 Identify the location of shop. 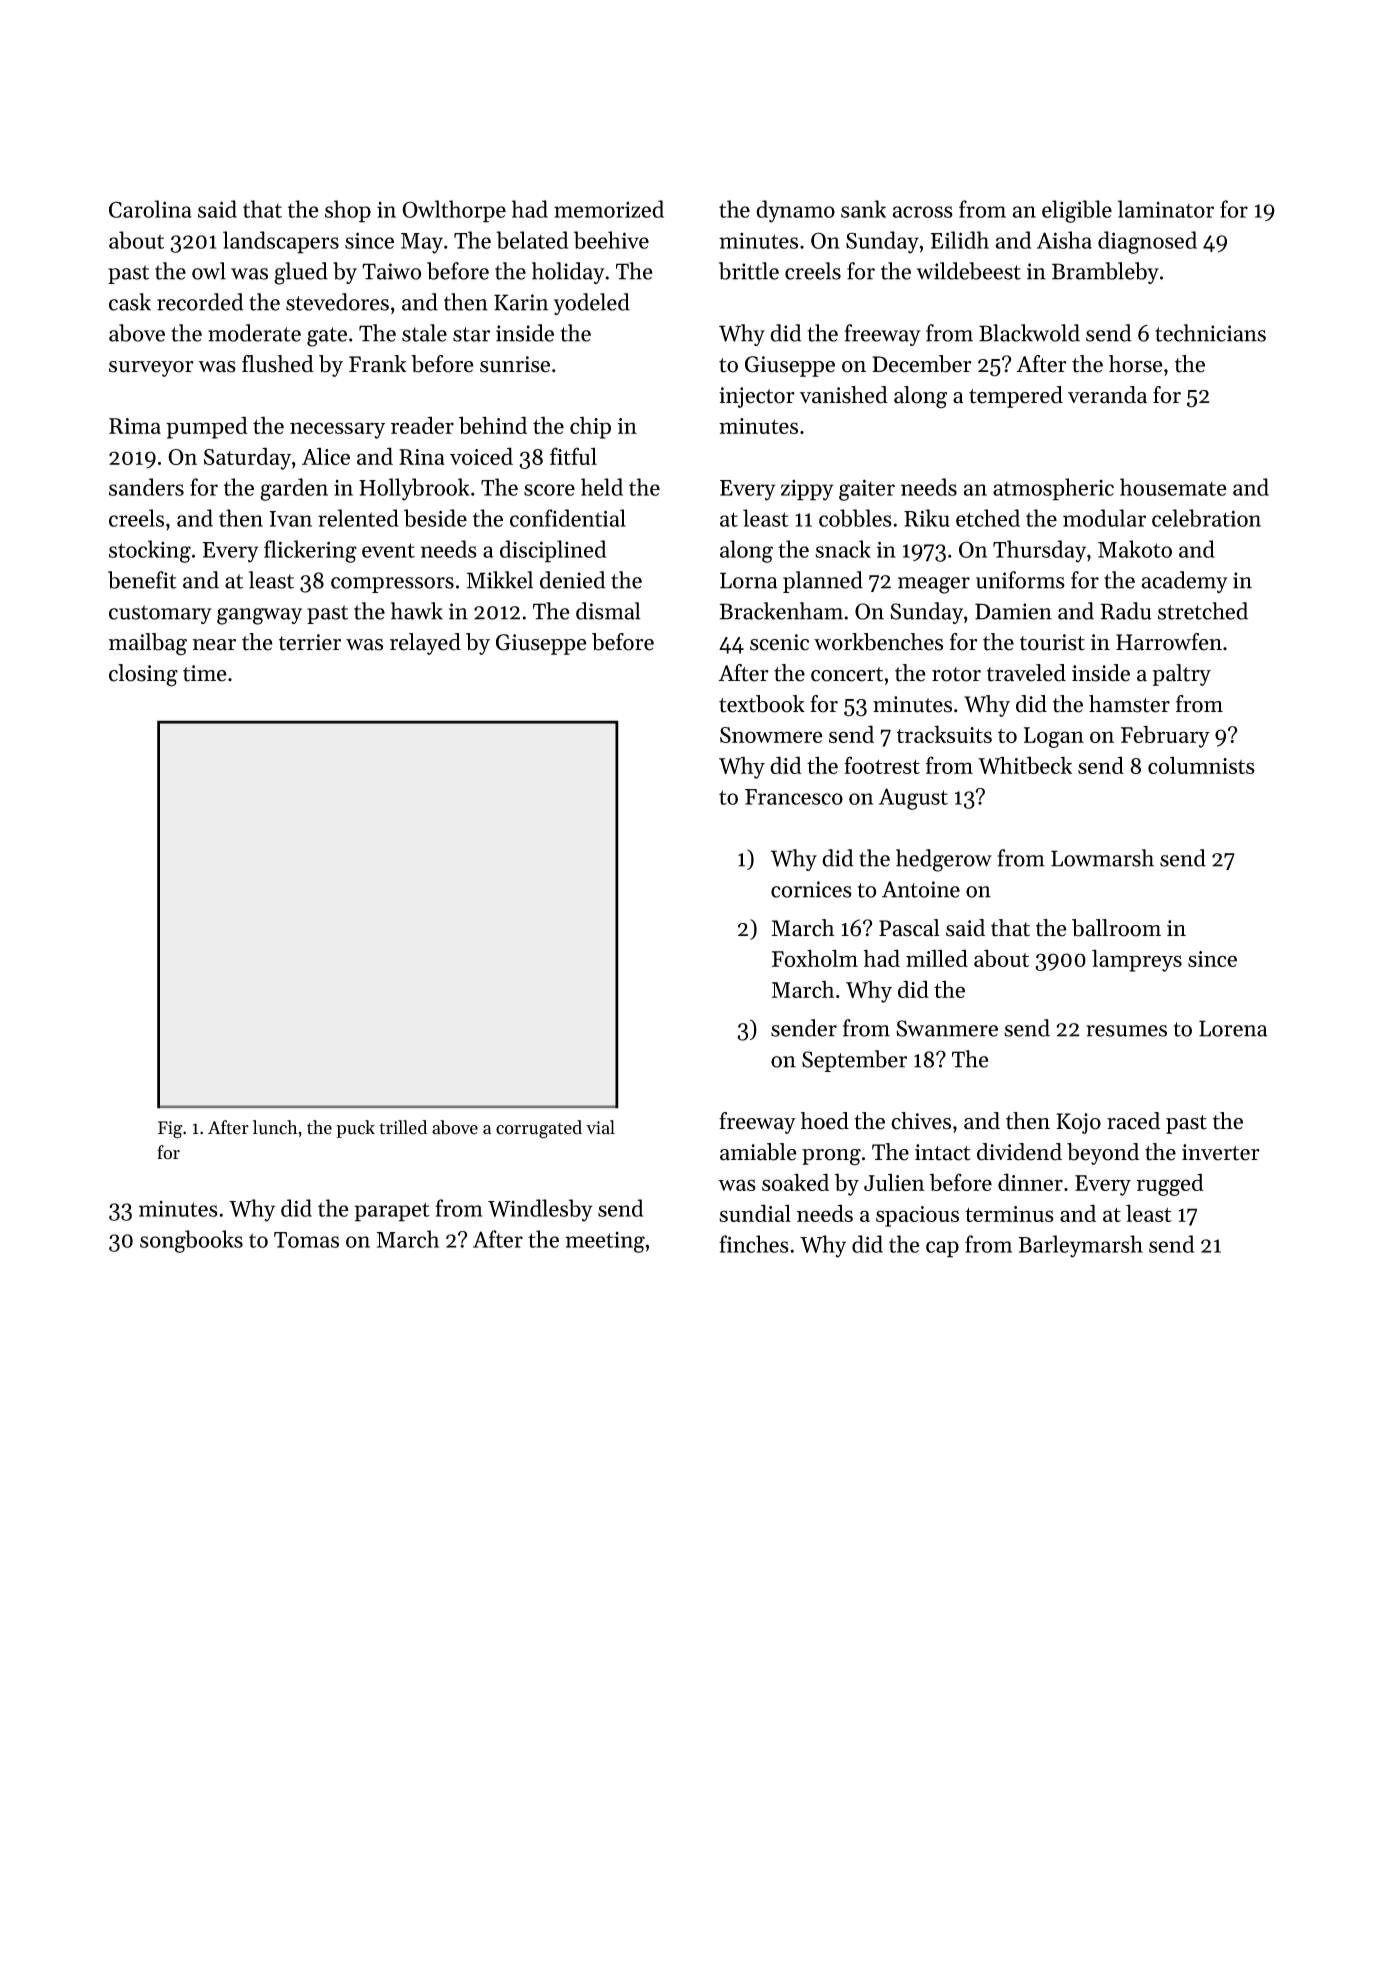
(348, 211).
